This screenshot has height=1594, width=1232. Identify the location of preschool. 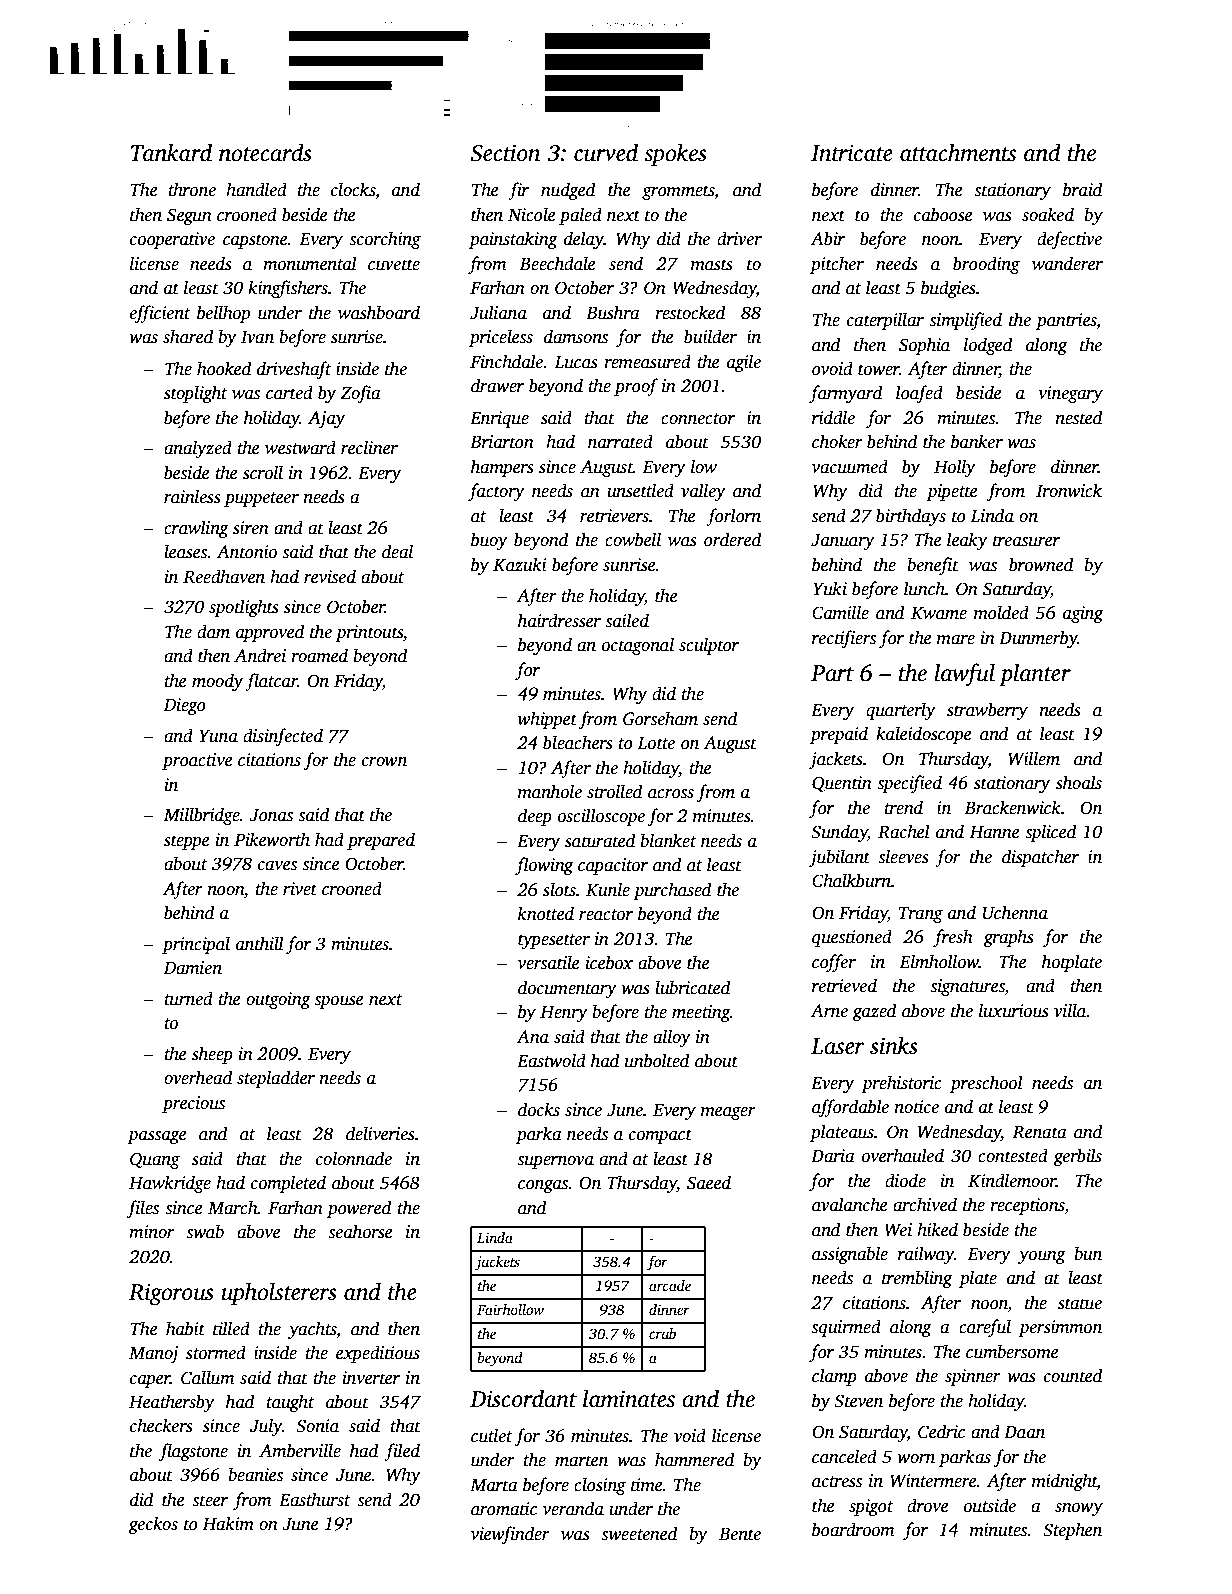
(986, 1084).
